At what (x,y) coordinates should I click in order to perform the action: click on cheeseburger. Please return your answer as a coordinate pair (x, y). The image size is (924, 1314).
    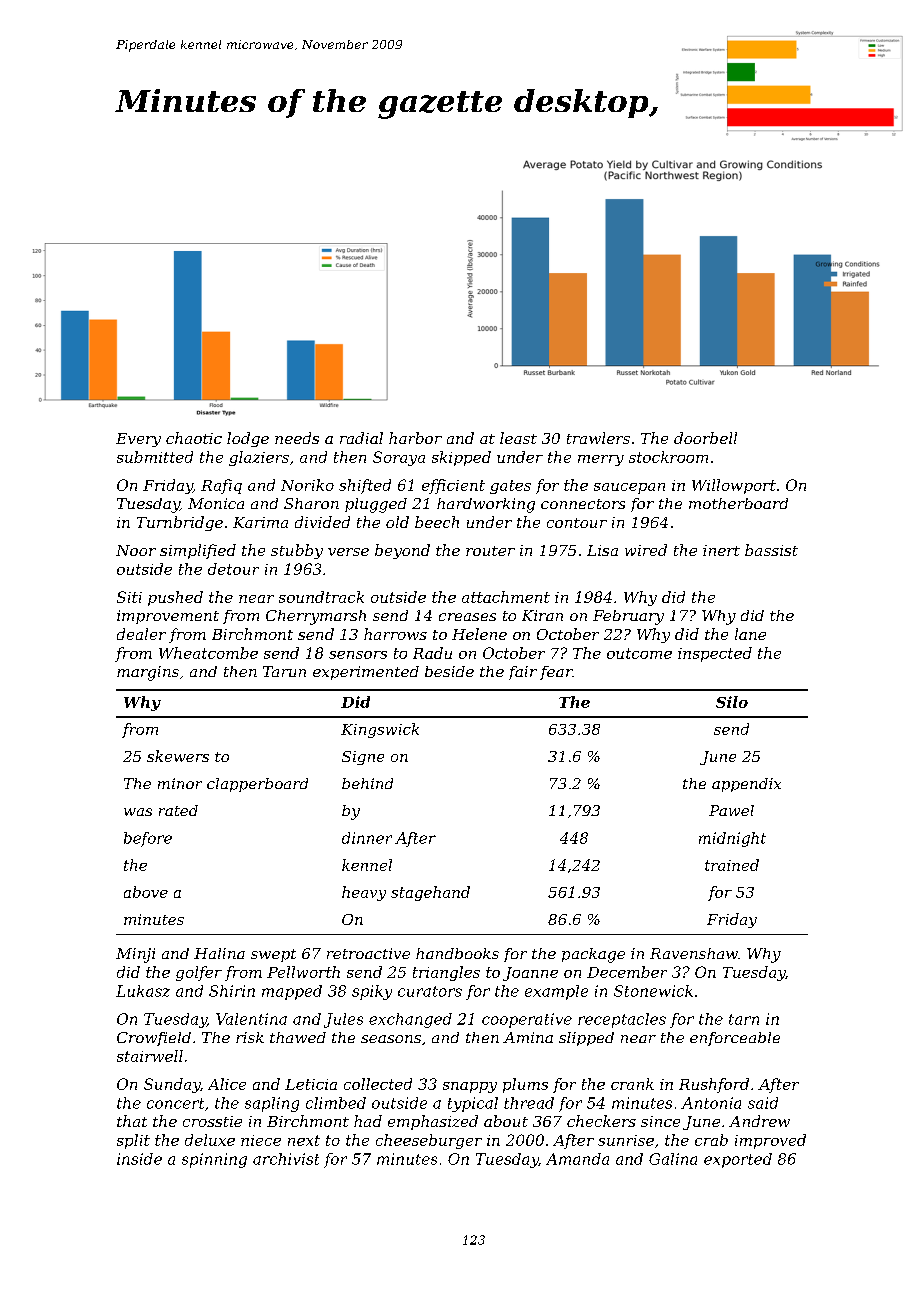
    Looking at the image, I should click on (429, 1141).
